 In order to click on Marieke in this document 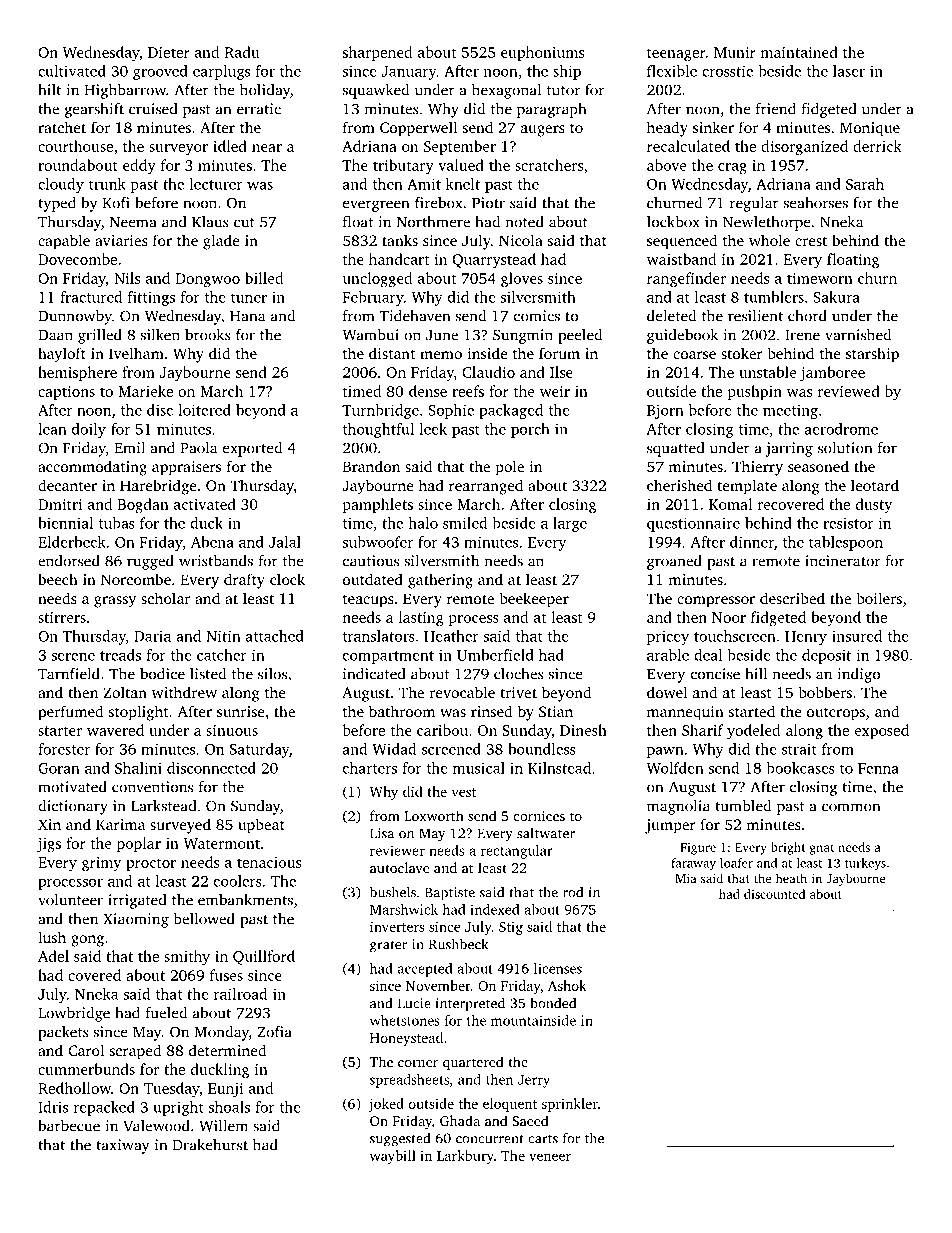, I will do `click(145, 391)`.
